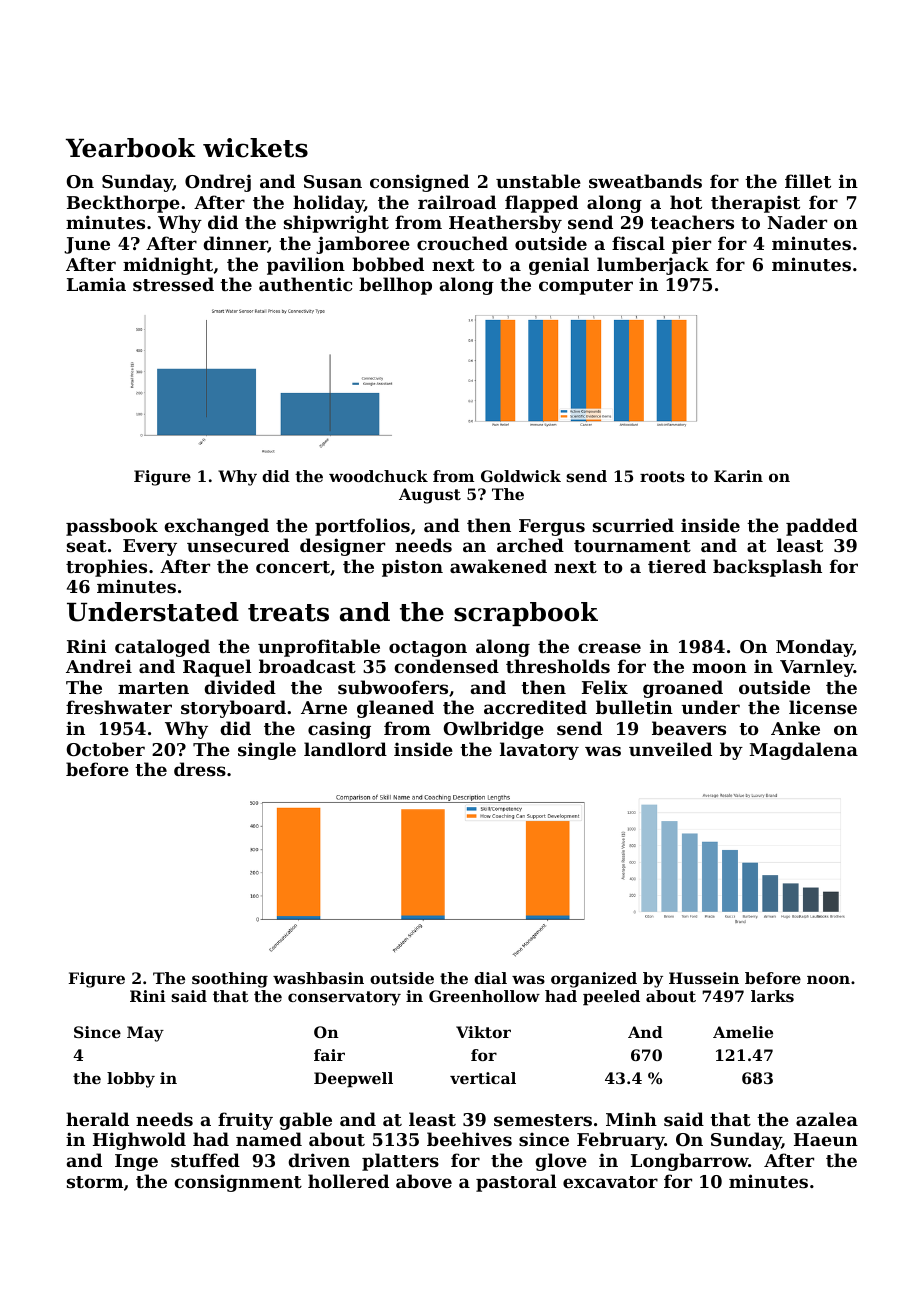 The width and height of the screenshot is (924, 1314). What do you see at coordinates (689, 728) in the screenshot?
I see `beavers` at bounding box center [689, 728].
